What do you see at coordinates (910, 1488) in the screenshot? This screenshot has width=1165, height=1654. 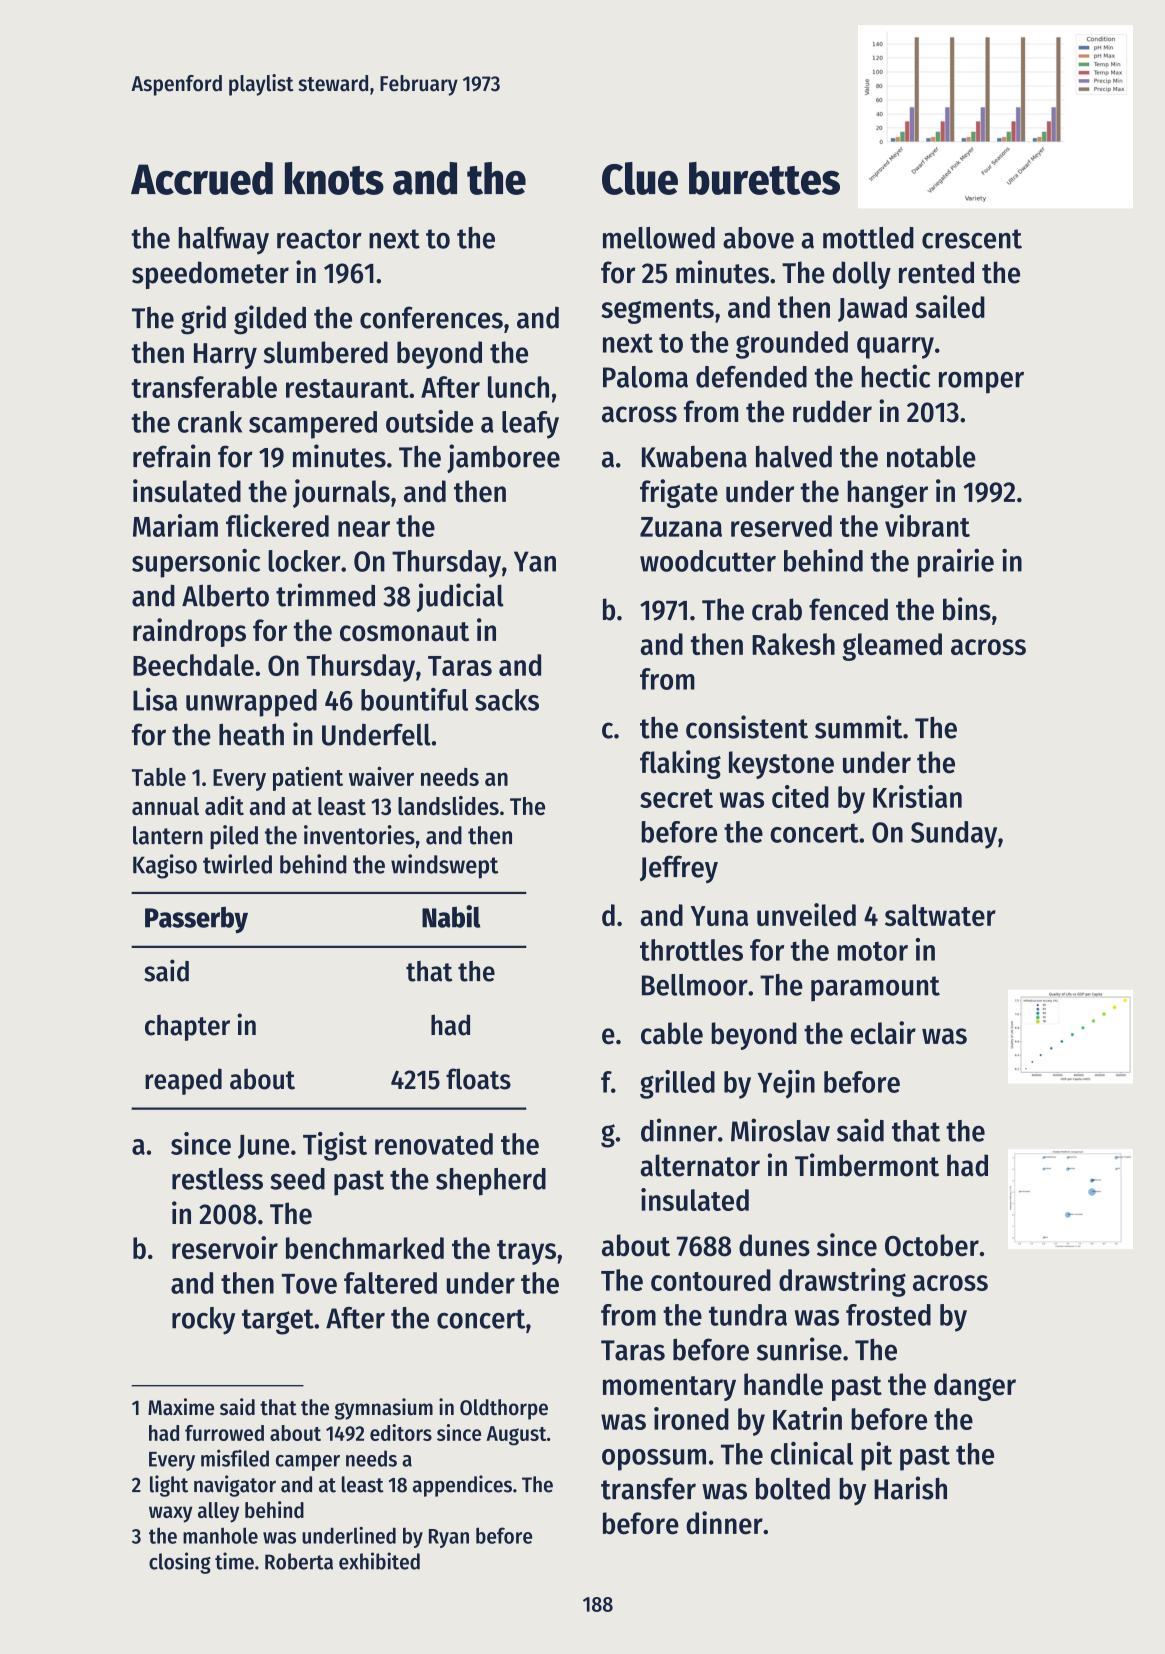 I see `Harish` at bounding box center [910, 1488].
